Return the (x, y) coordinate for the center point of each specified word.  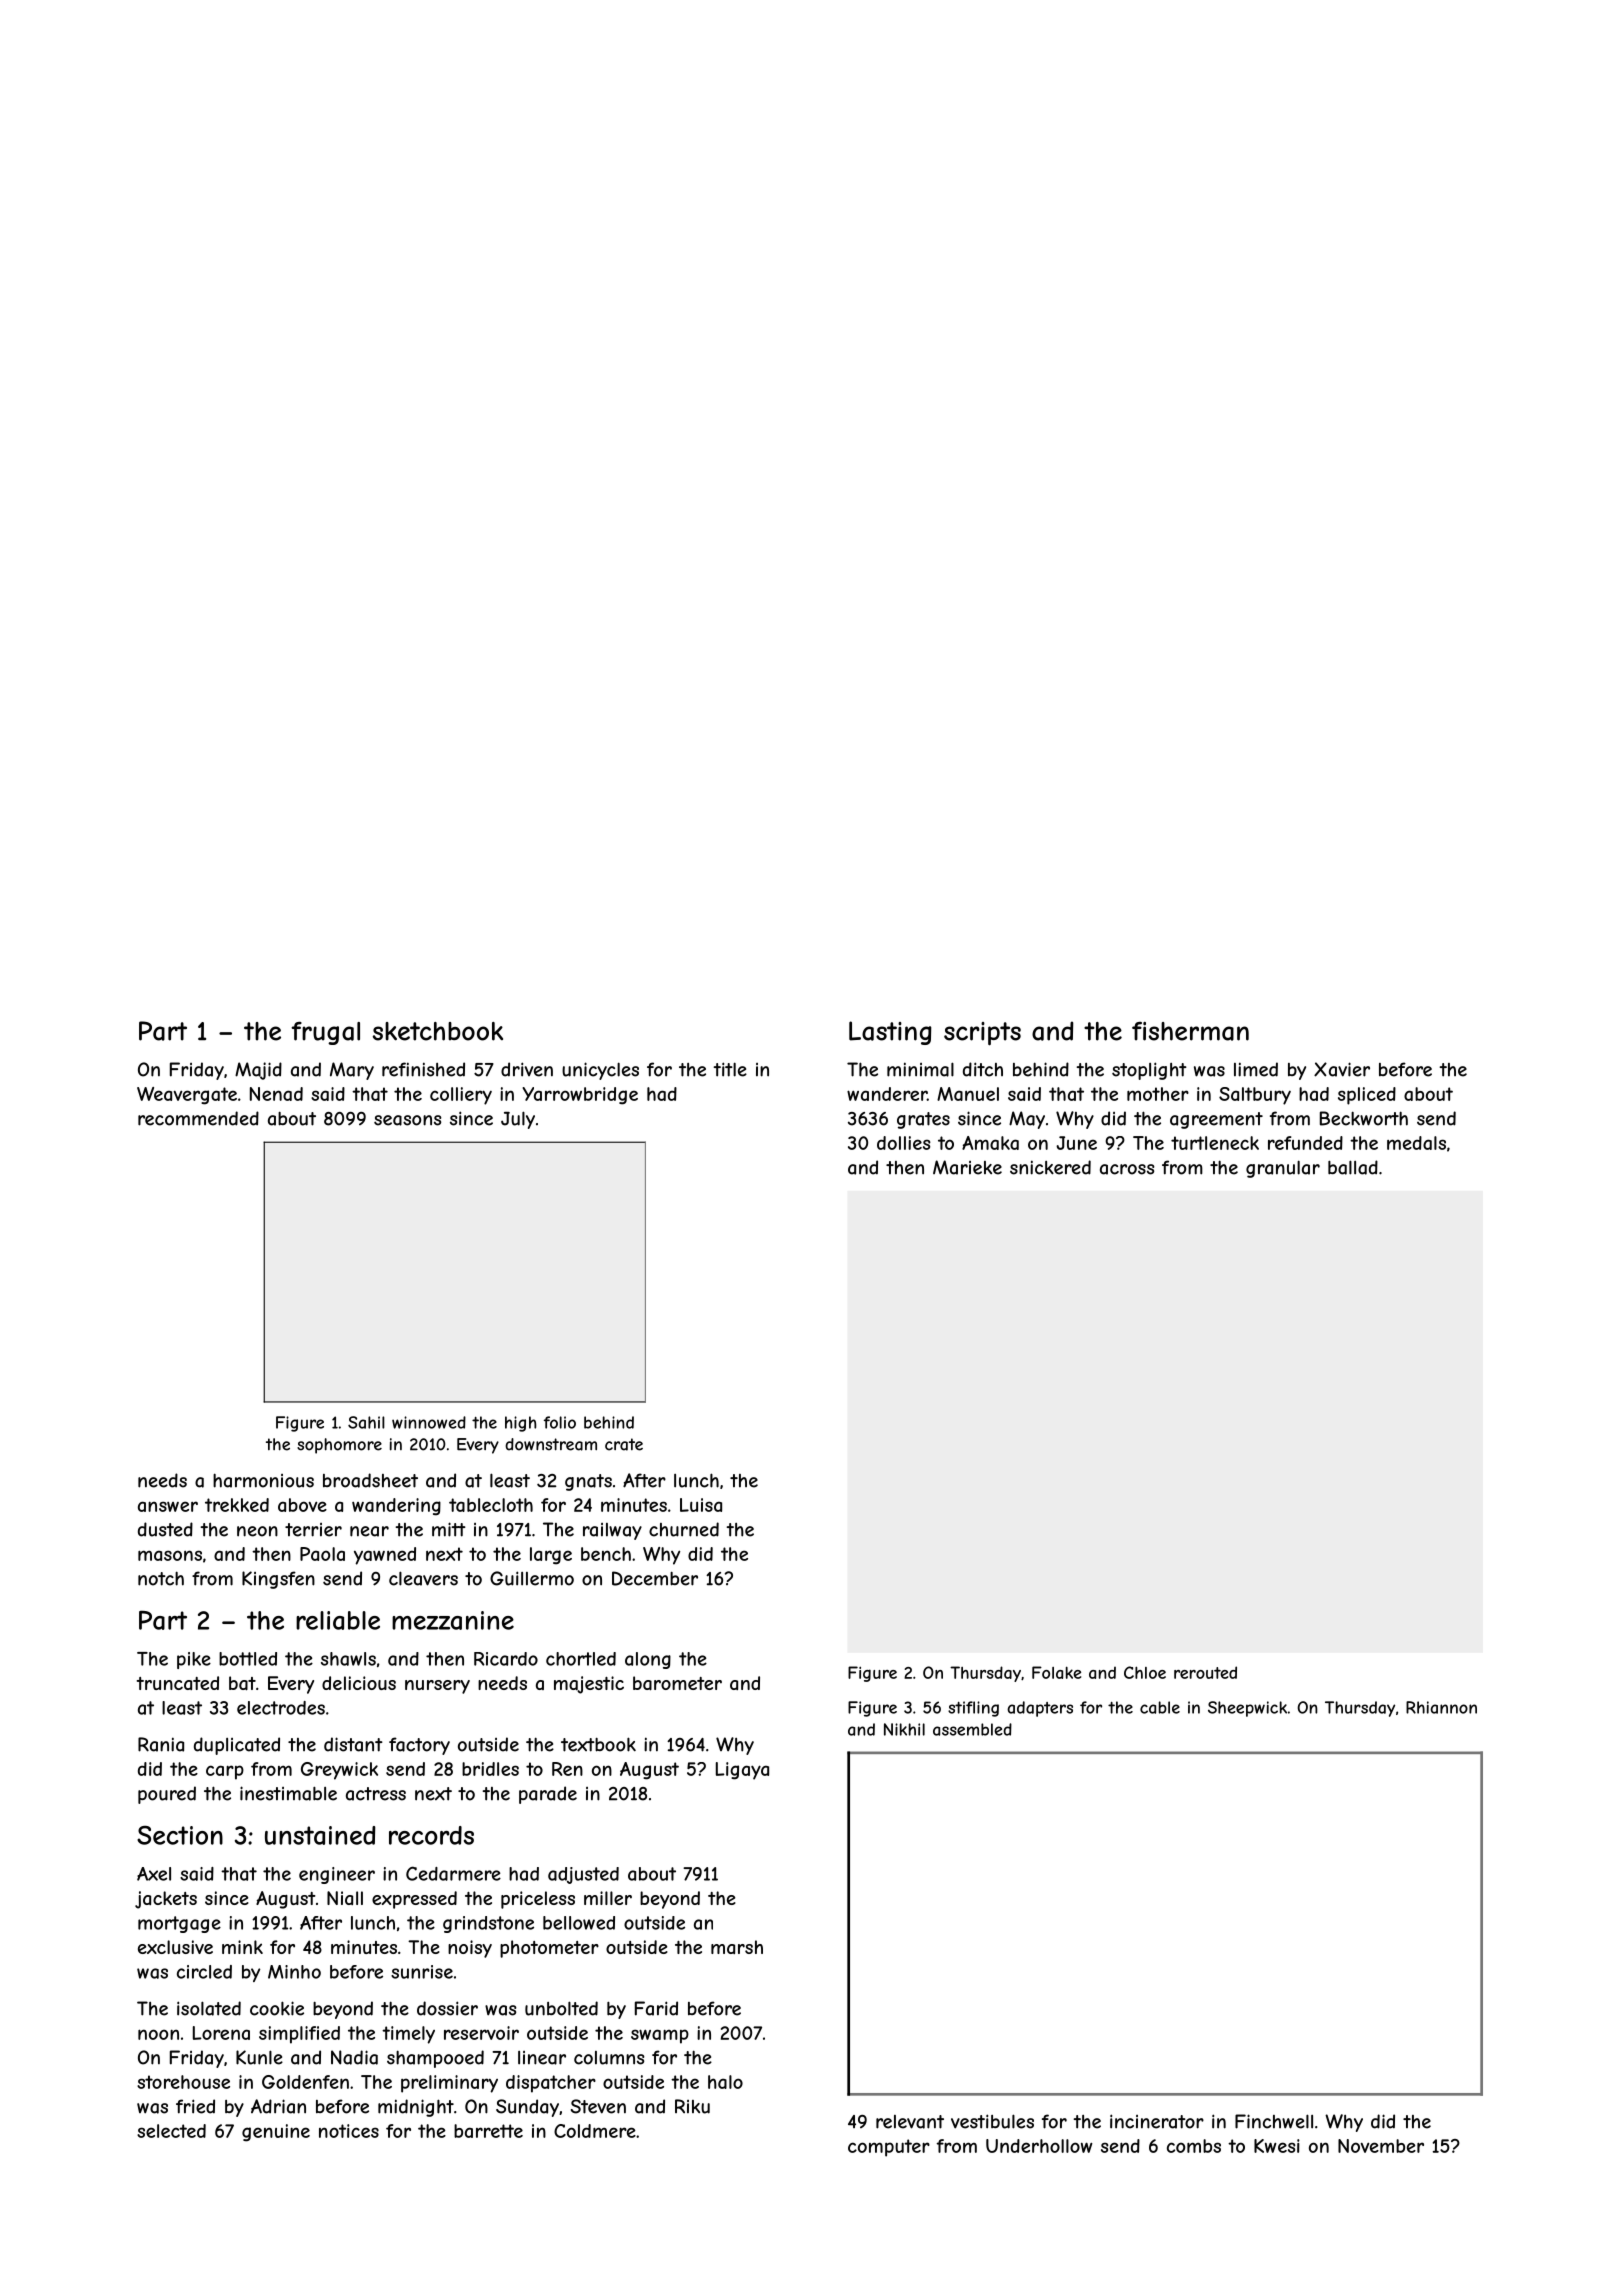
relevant (910, 2122)
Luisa (701, 1505)
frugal (325, 1033)
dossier (447, 2008)
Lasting (890, 1033)
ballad (1353, 1167)
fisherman (1190, 1031)
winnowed (429, 1422)
